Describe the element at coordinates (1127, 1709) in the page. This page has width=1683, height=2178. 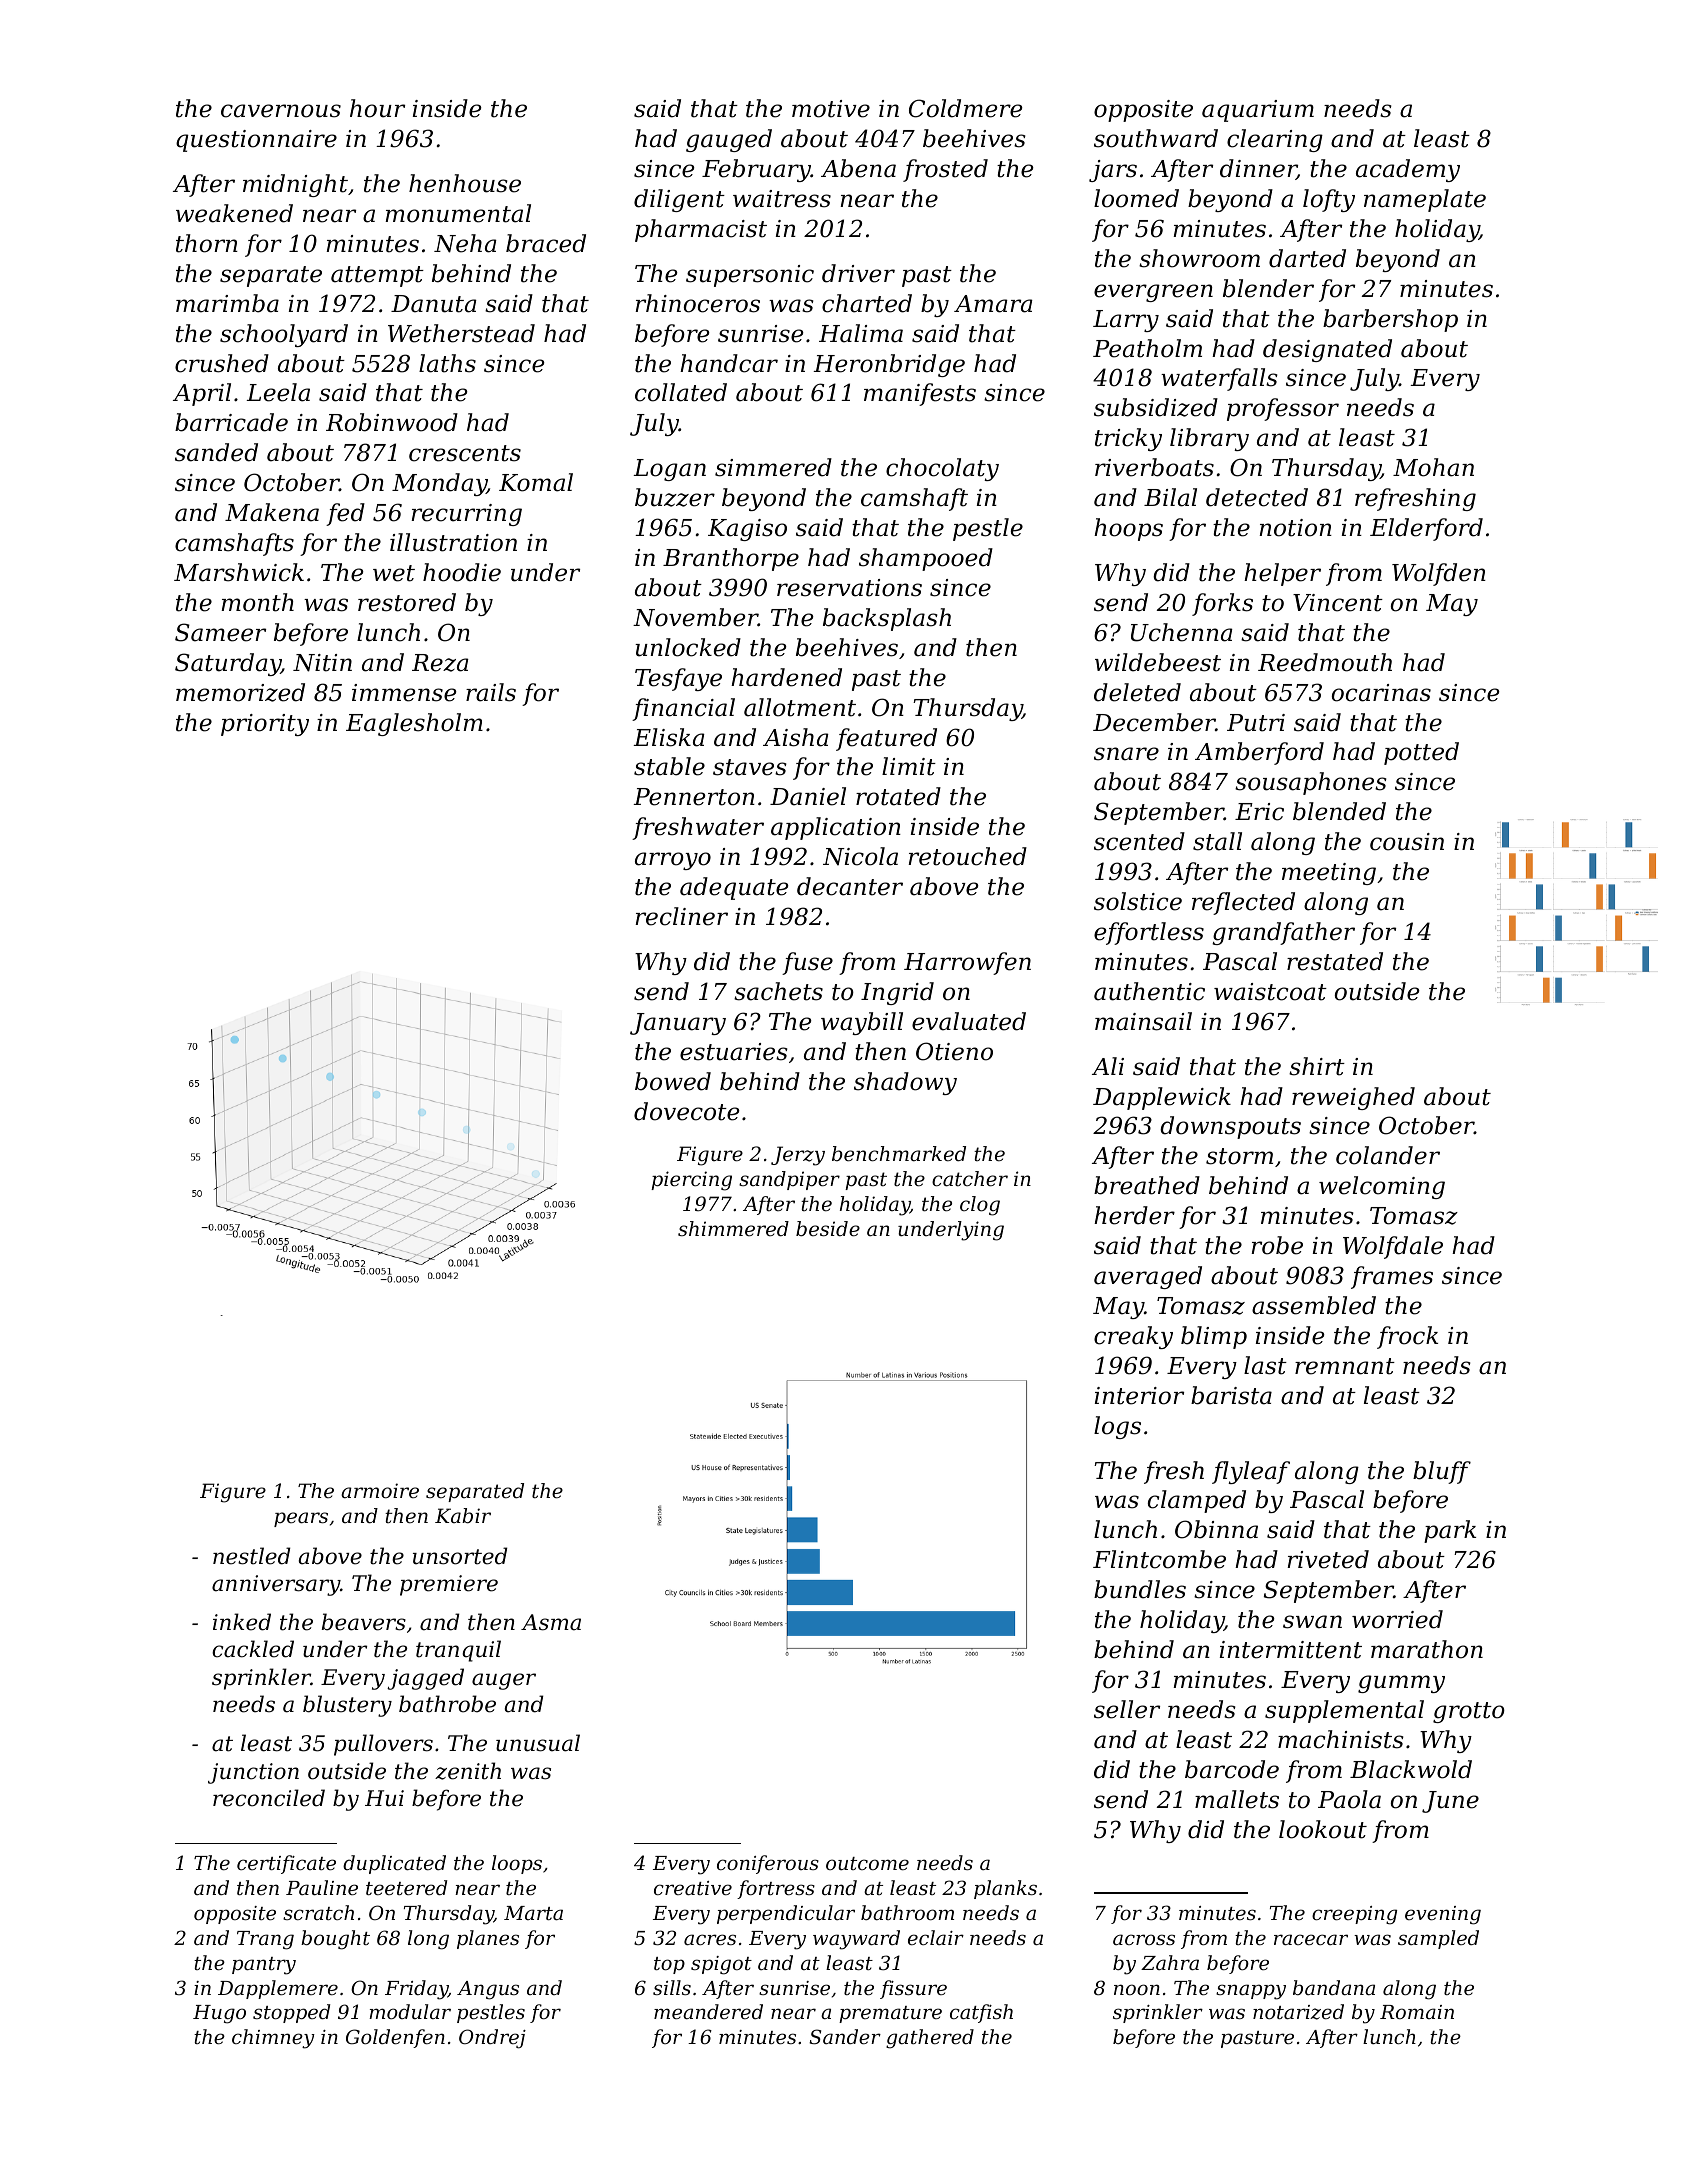
I see `seller` at that location.
